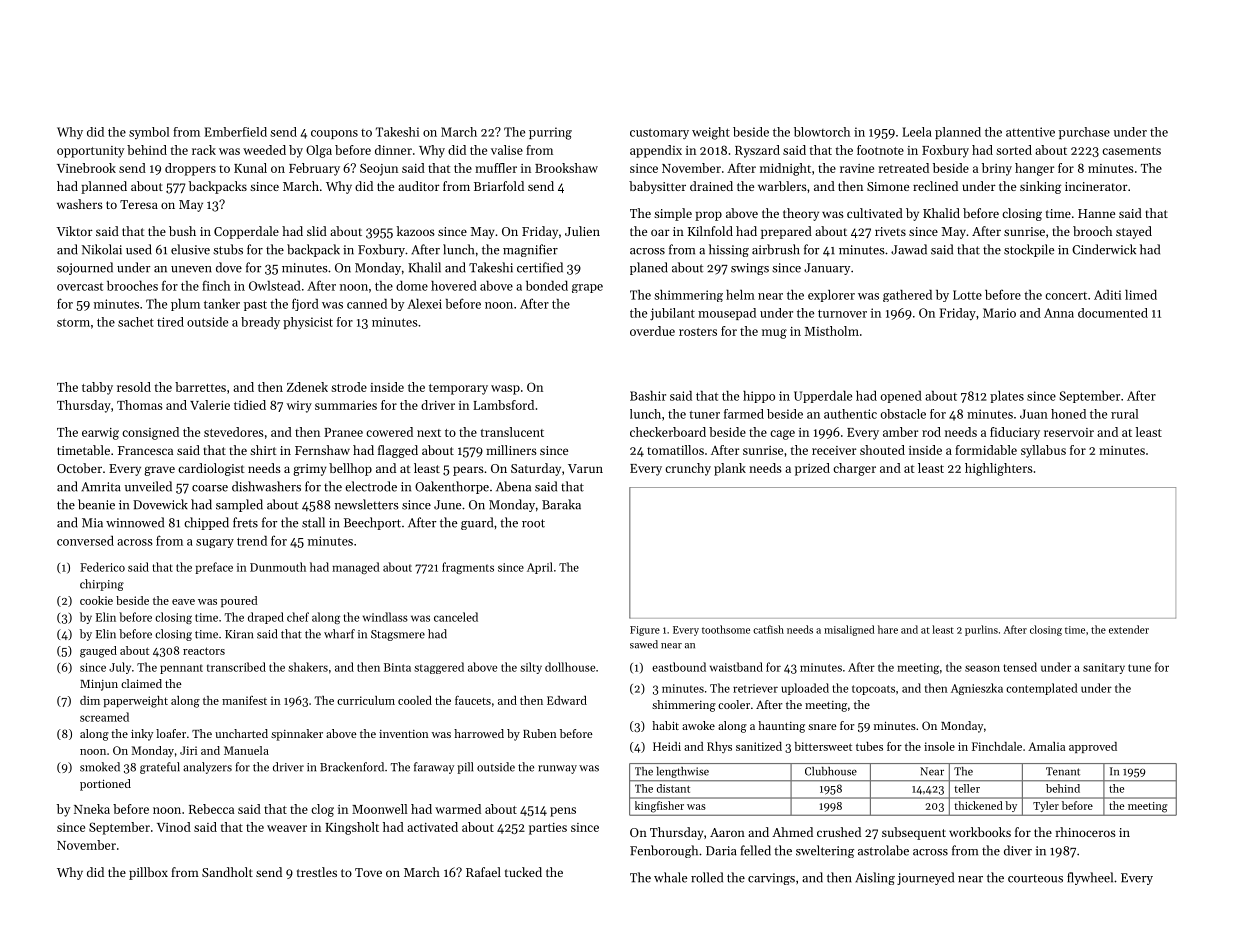 This page has height=952, width=1233. I want to click on grimy, so click(310, 470).
